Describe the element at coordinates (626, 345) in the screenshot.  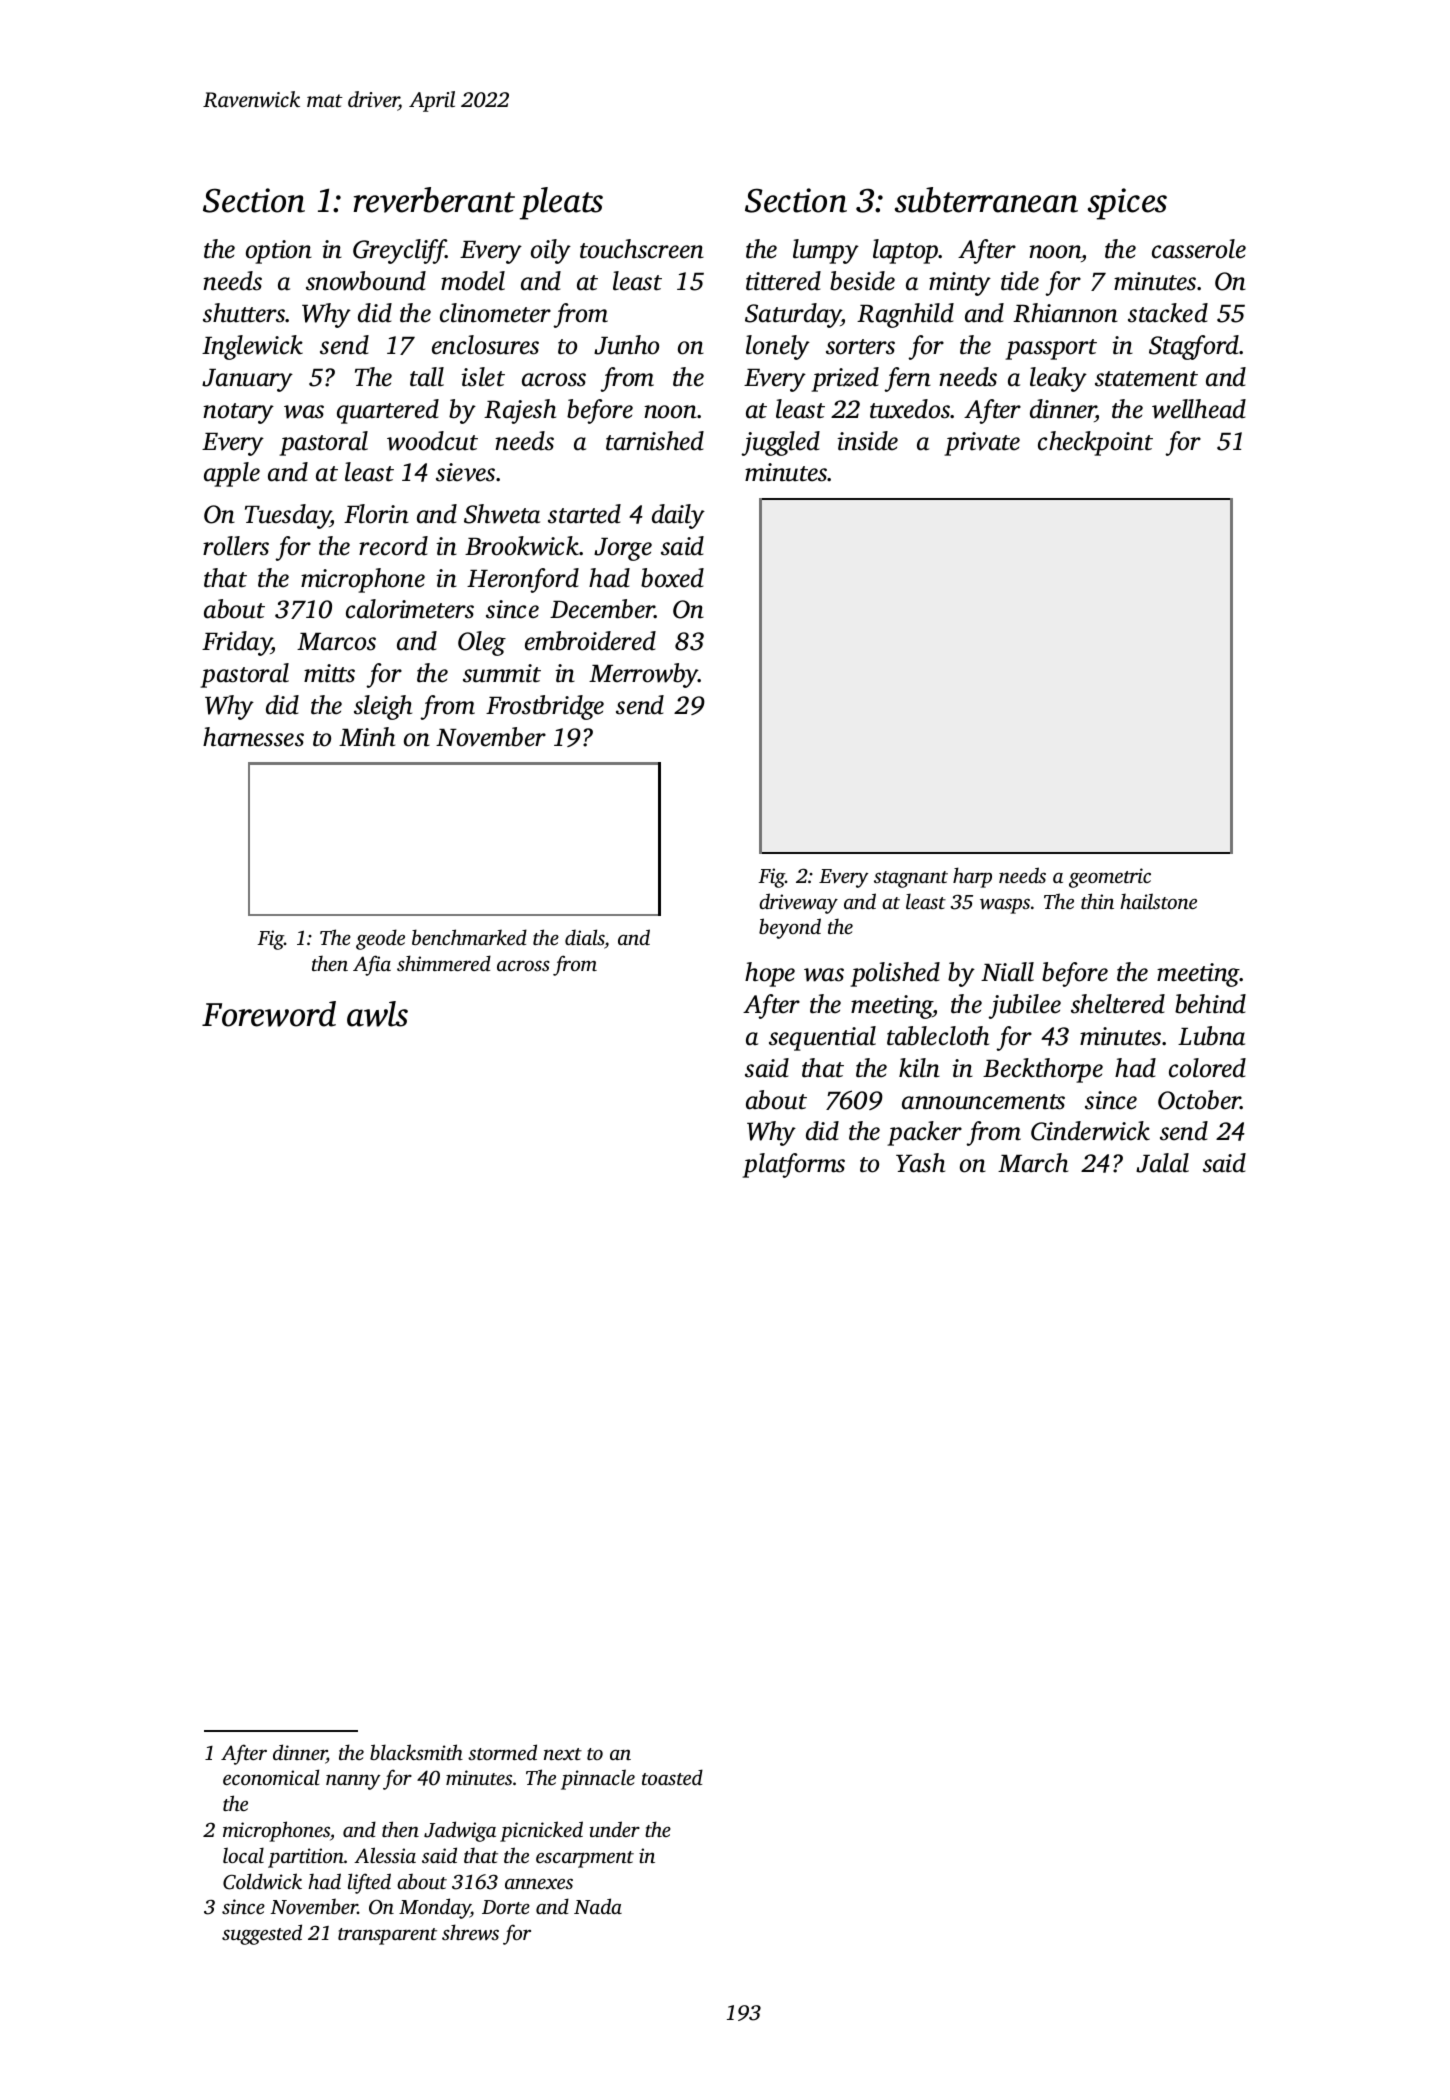
I see `Junho` at that location.
